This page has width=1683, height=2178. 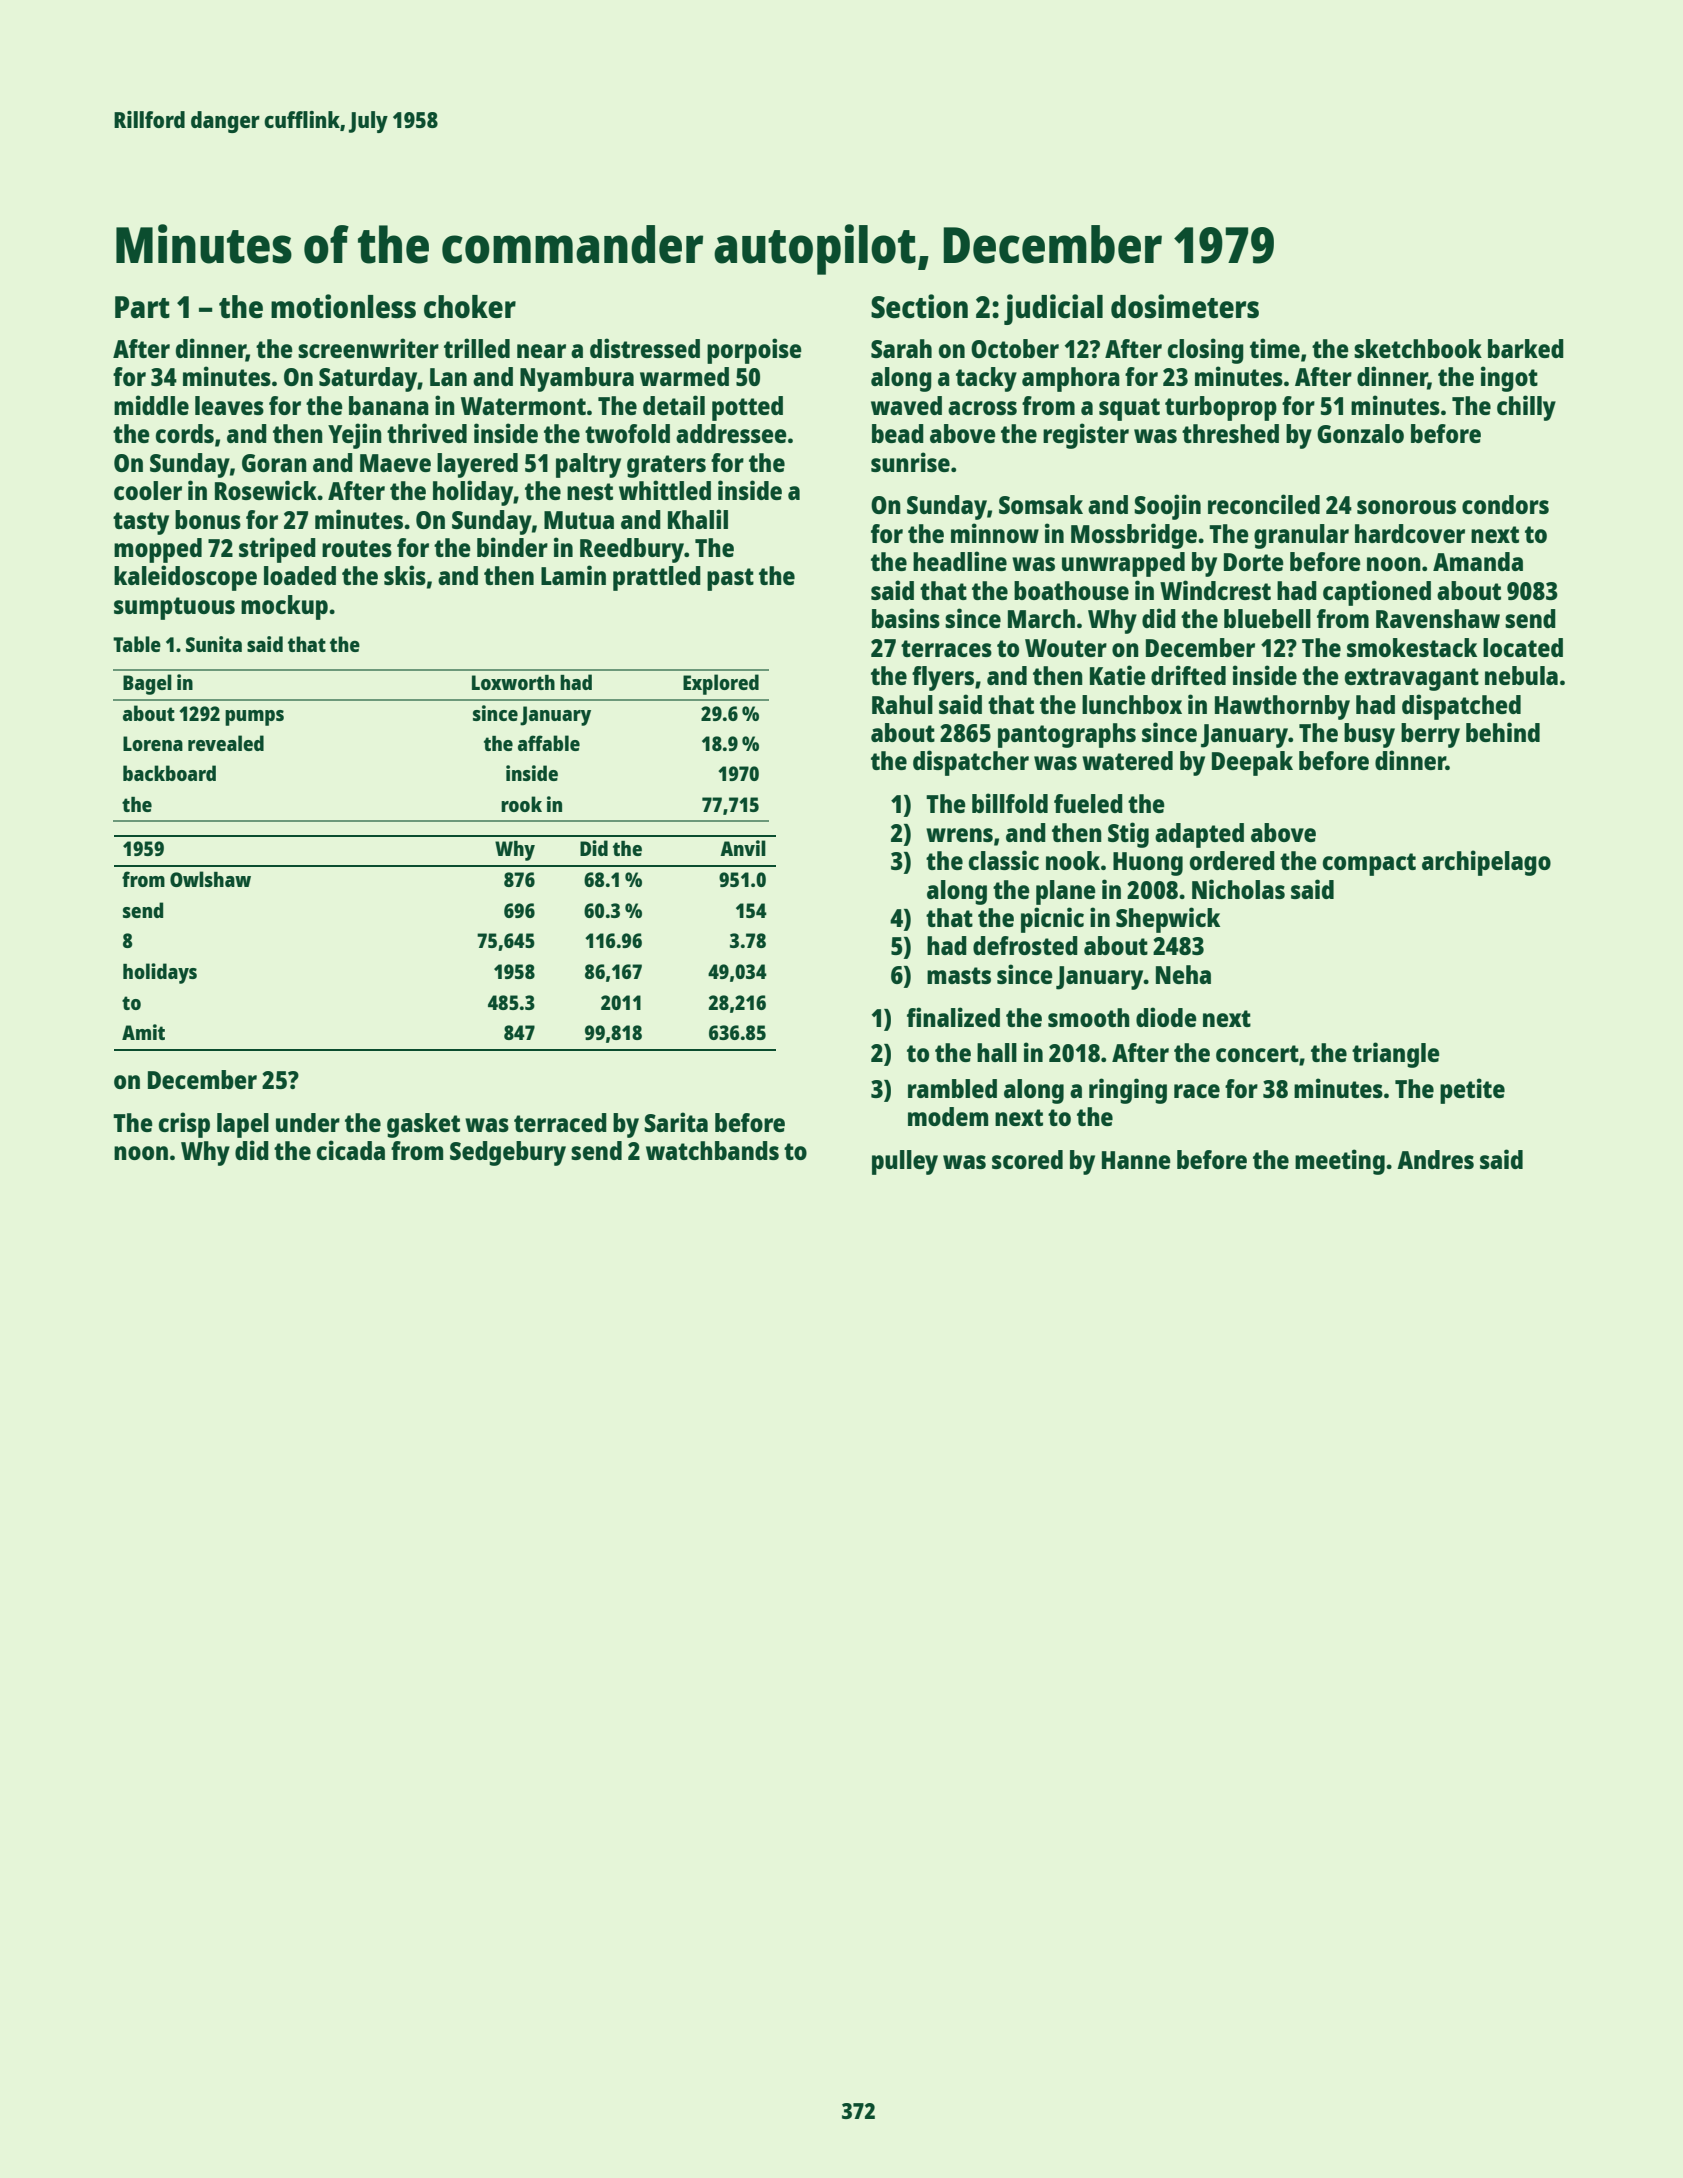 What do you see at coordinates (1267, 618) in the page?
I see `bluebell` at bounding box center [1267, 618].
